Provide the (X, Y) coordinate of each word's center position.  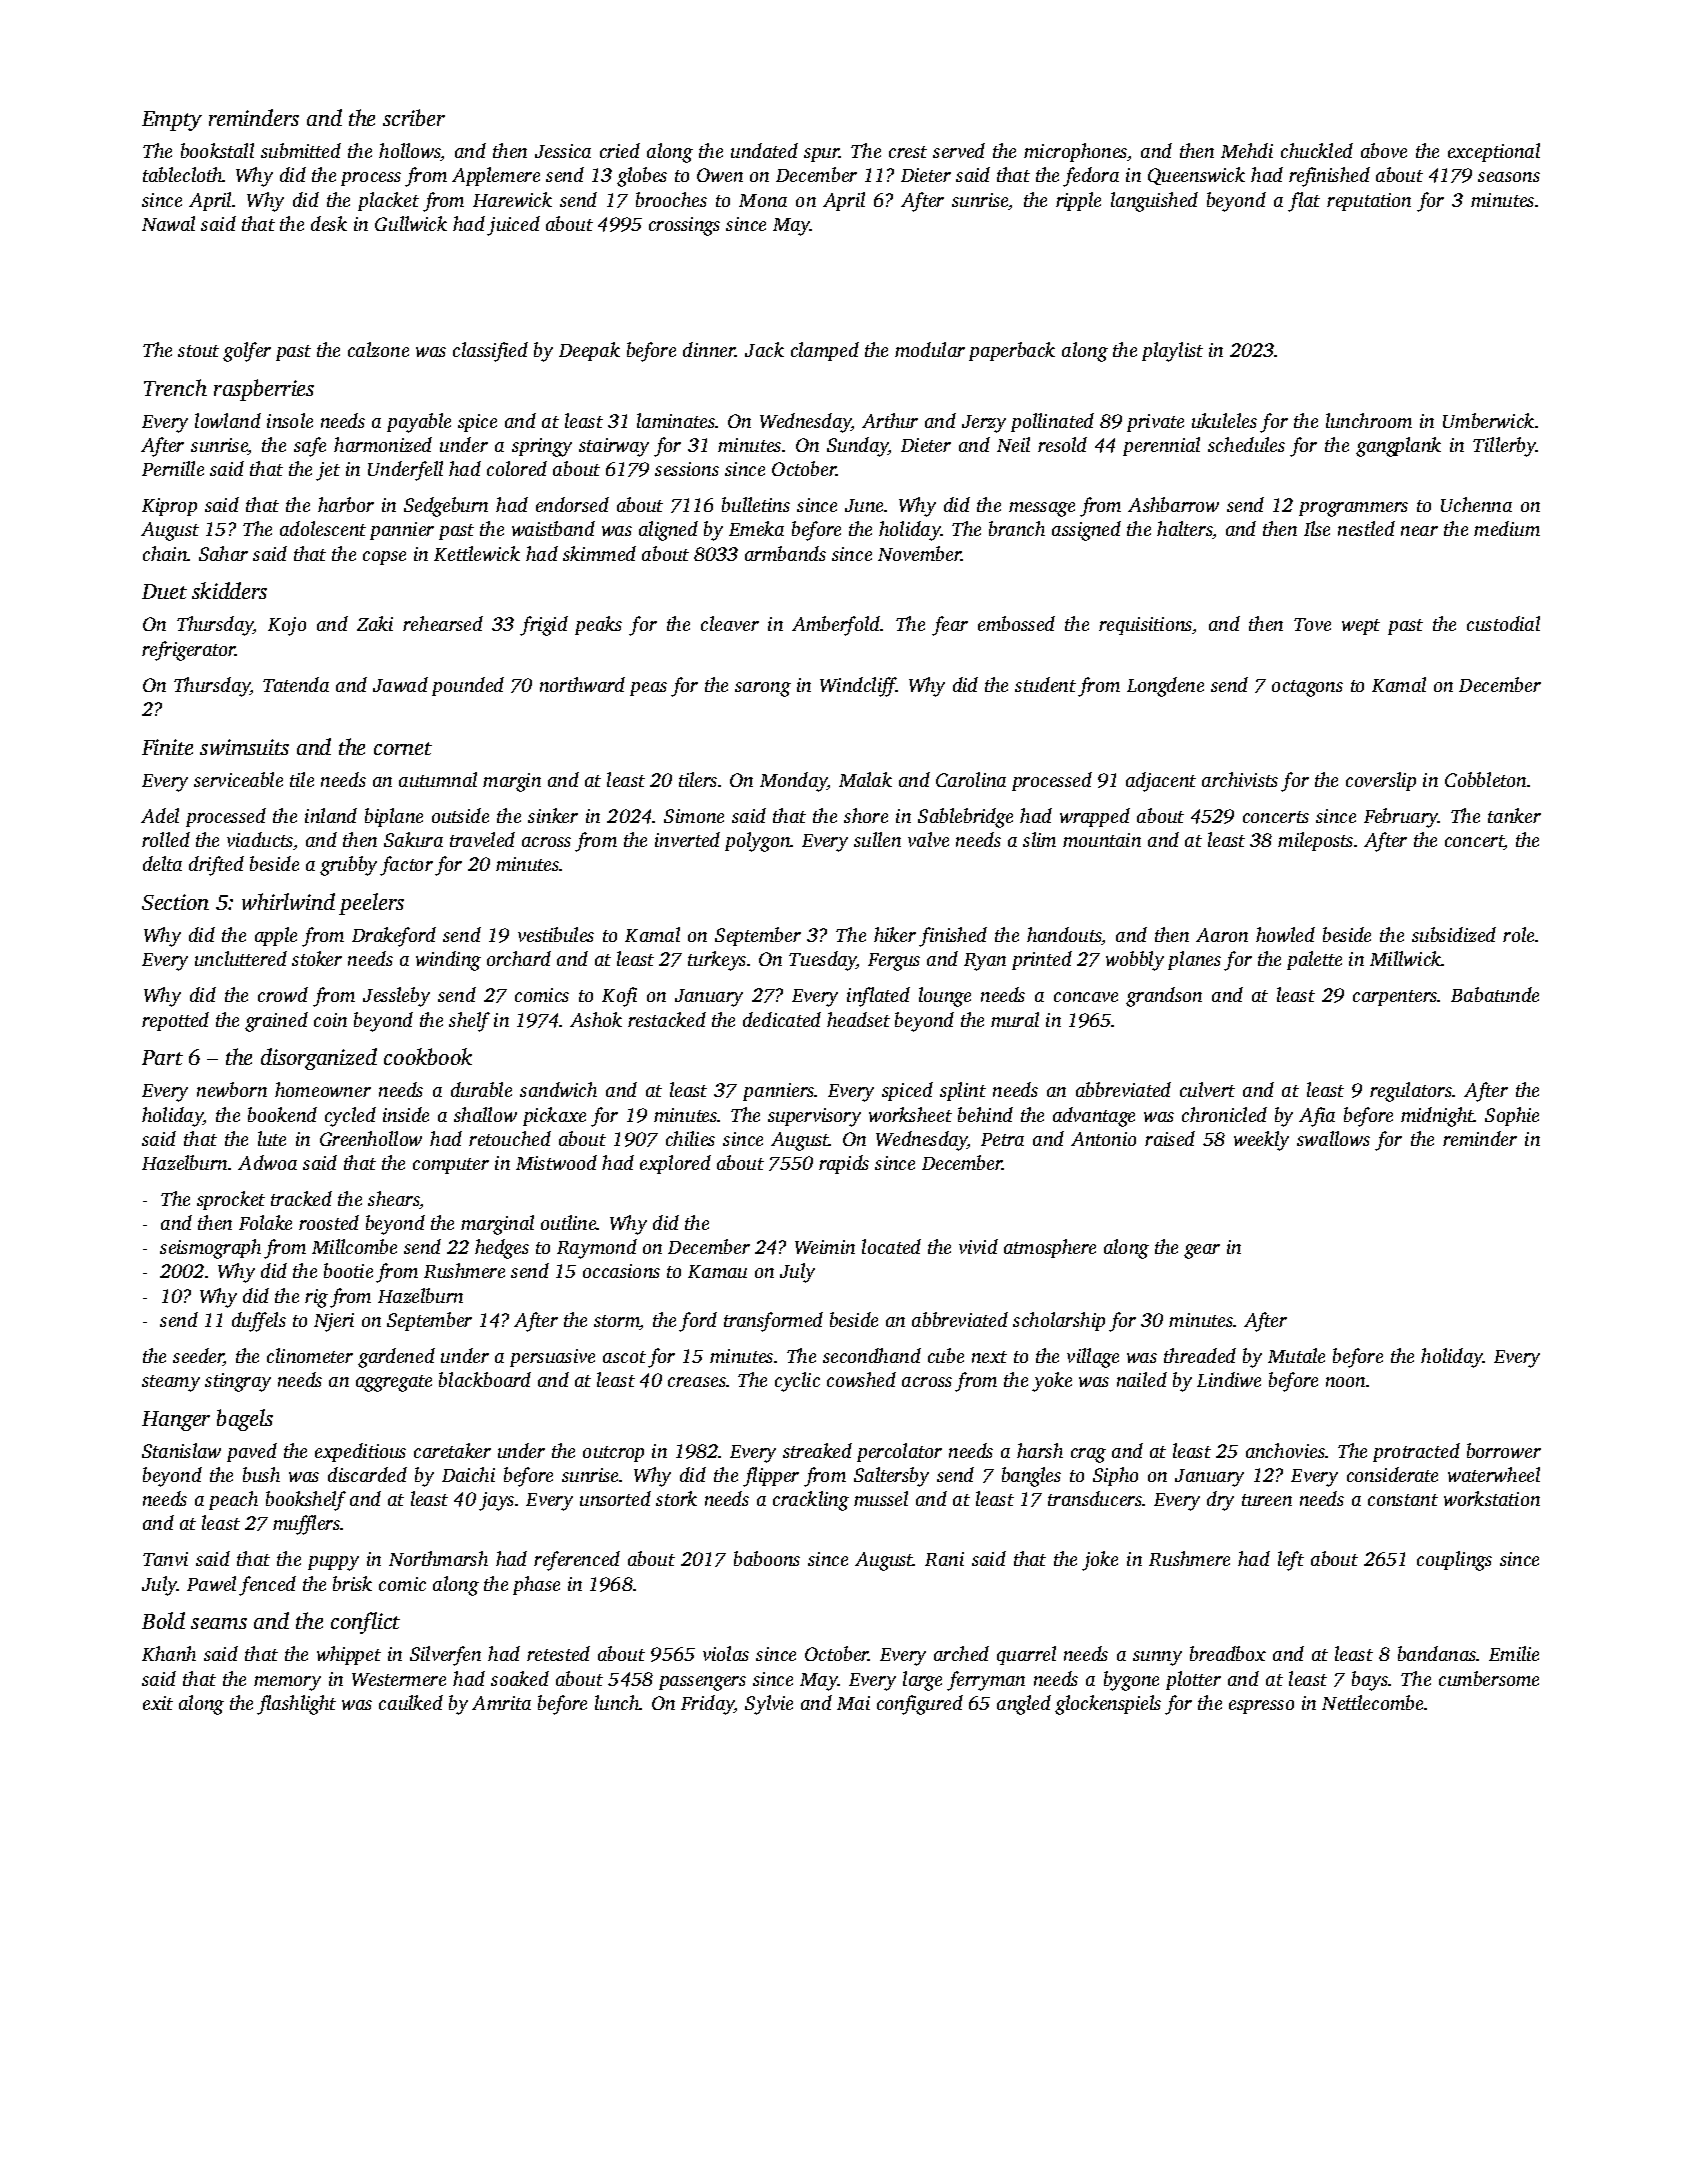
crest (908, 152)
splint (963, 1091)
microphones (1075, 152)
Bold (163, 1620)
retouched (510, 1138)
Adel (160, 815)
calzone (378, 349)
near (1419, 531)
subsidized (1454, 934)
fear (950, 626)
